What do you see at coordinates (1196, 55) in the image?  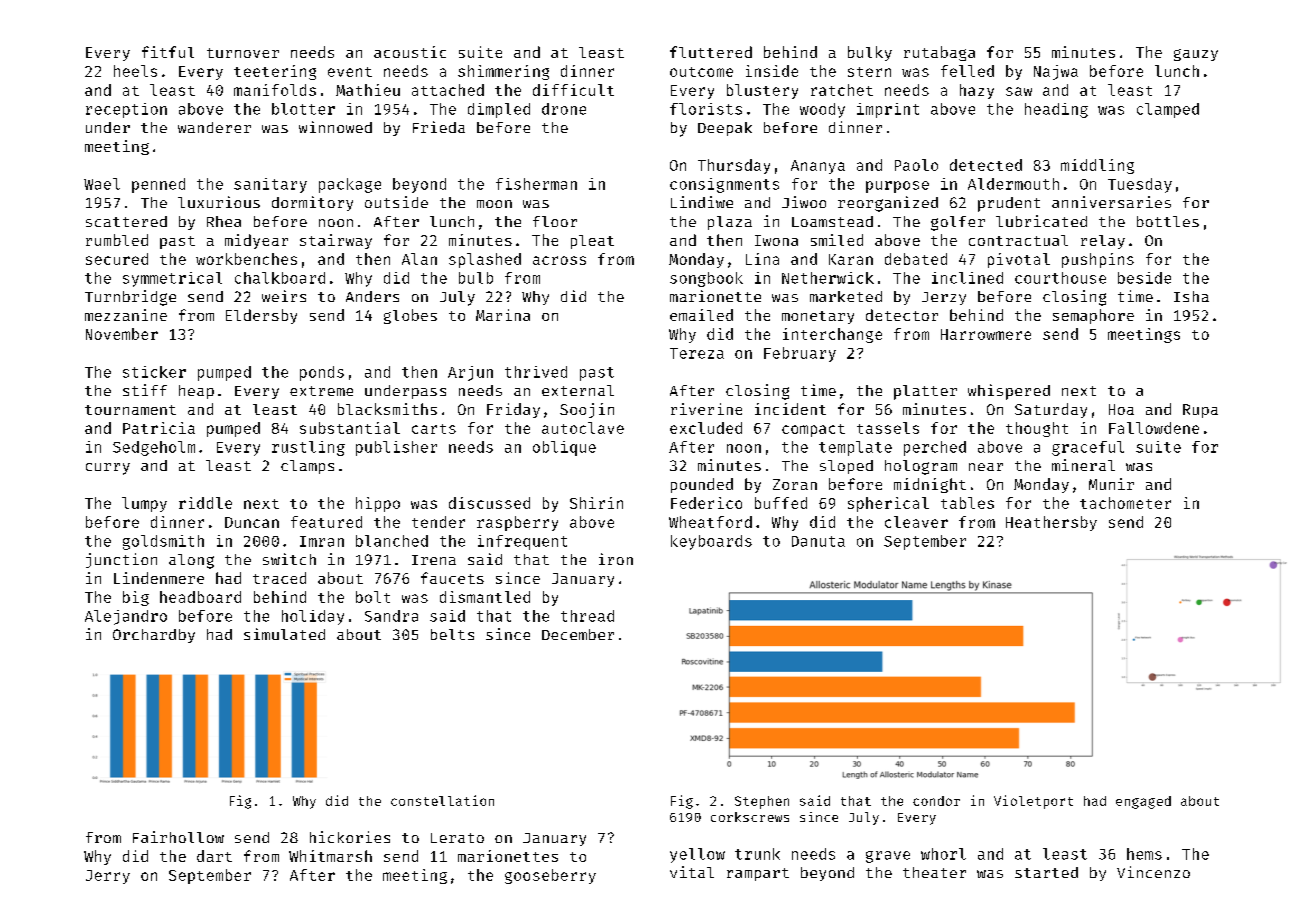 I see `gauzy` at bounding box center [1196, 55].
